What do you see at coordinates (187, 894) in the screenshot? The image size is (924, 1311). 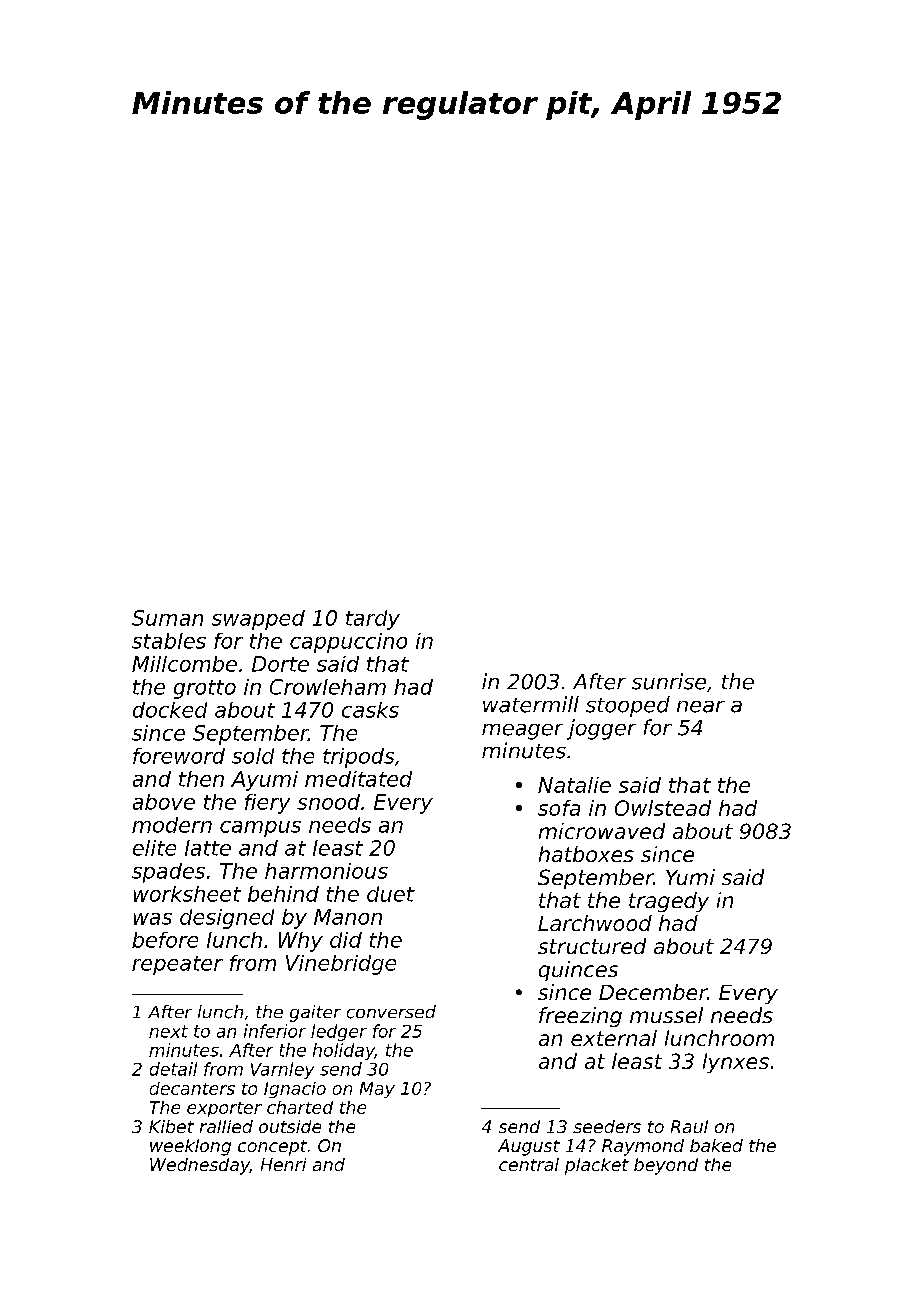 I see `worksheet` at bounding box center [187, 894].
